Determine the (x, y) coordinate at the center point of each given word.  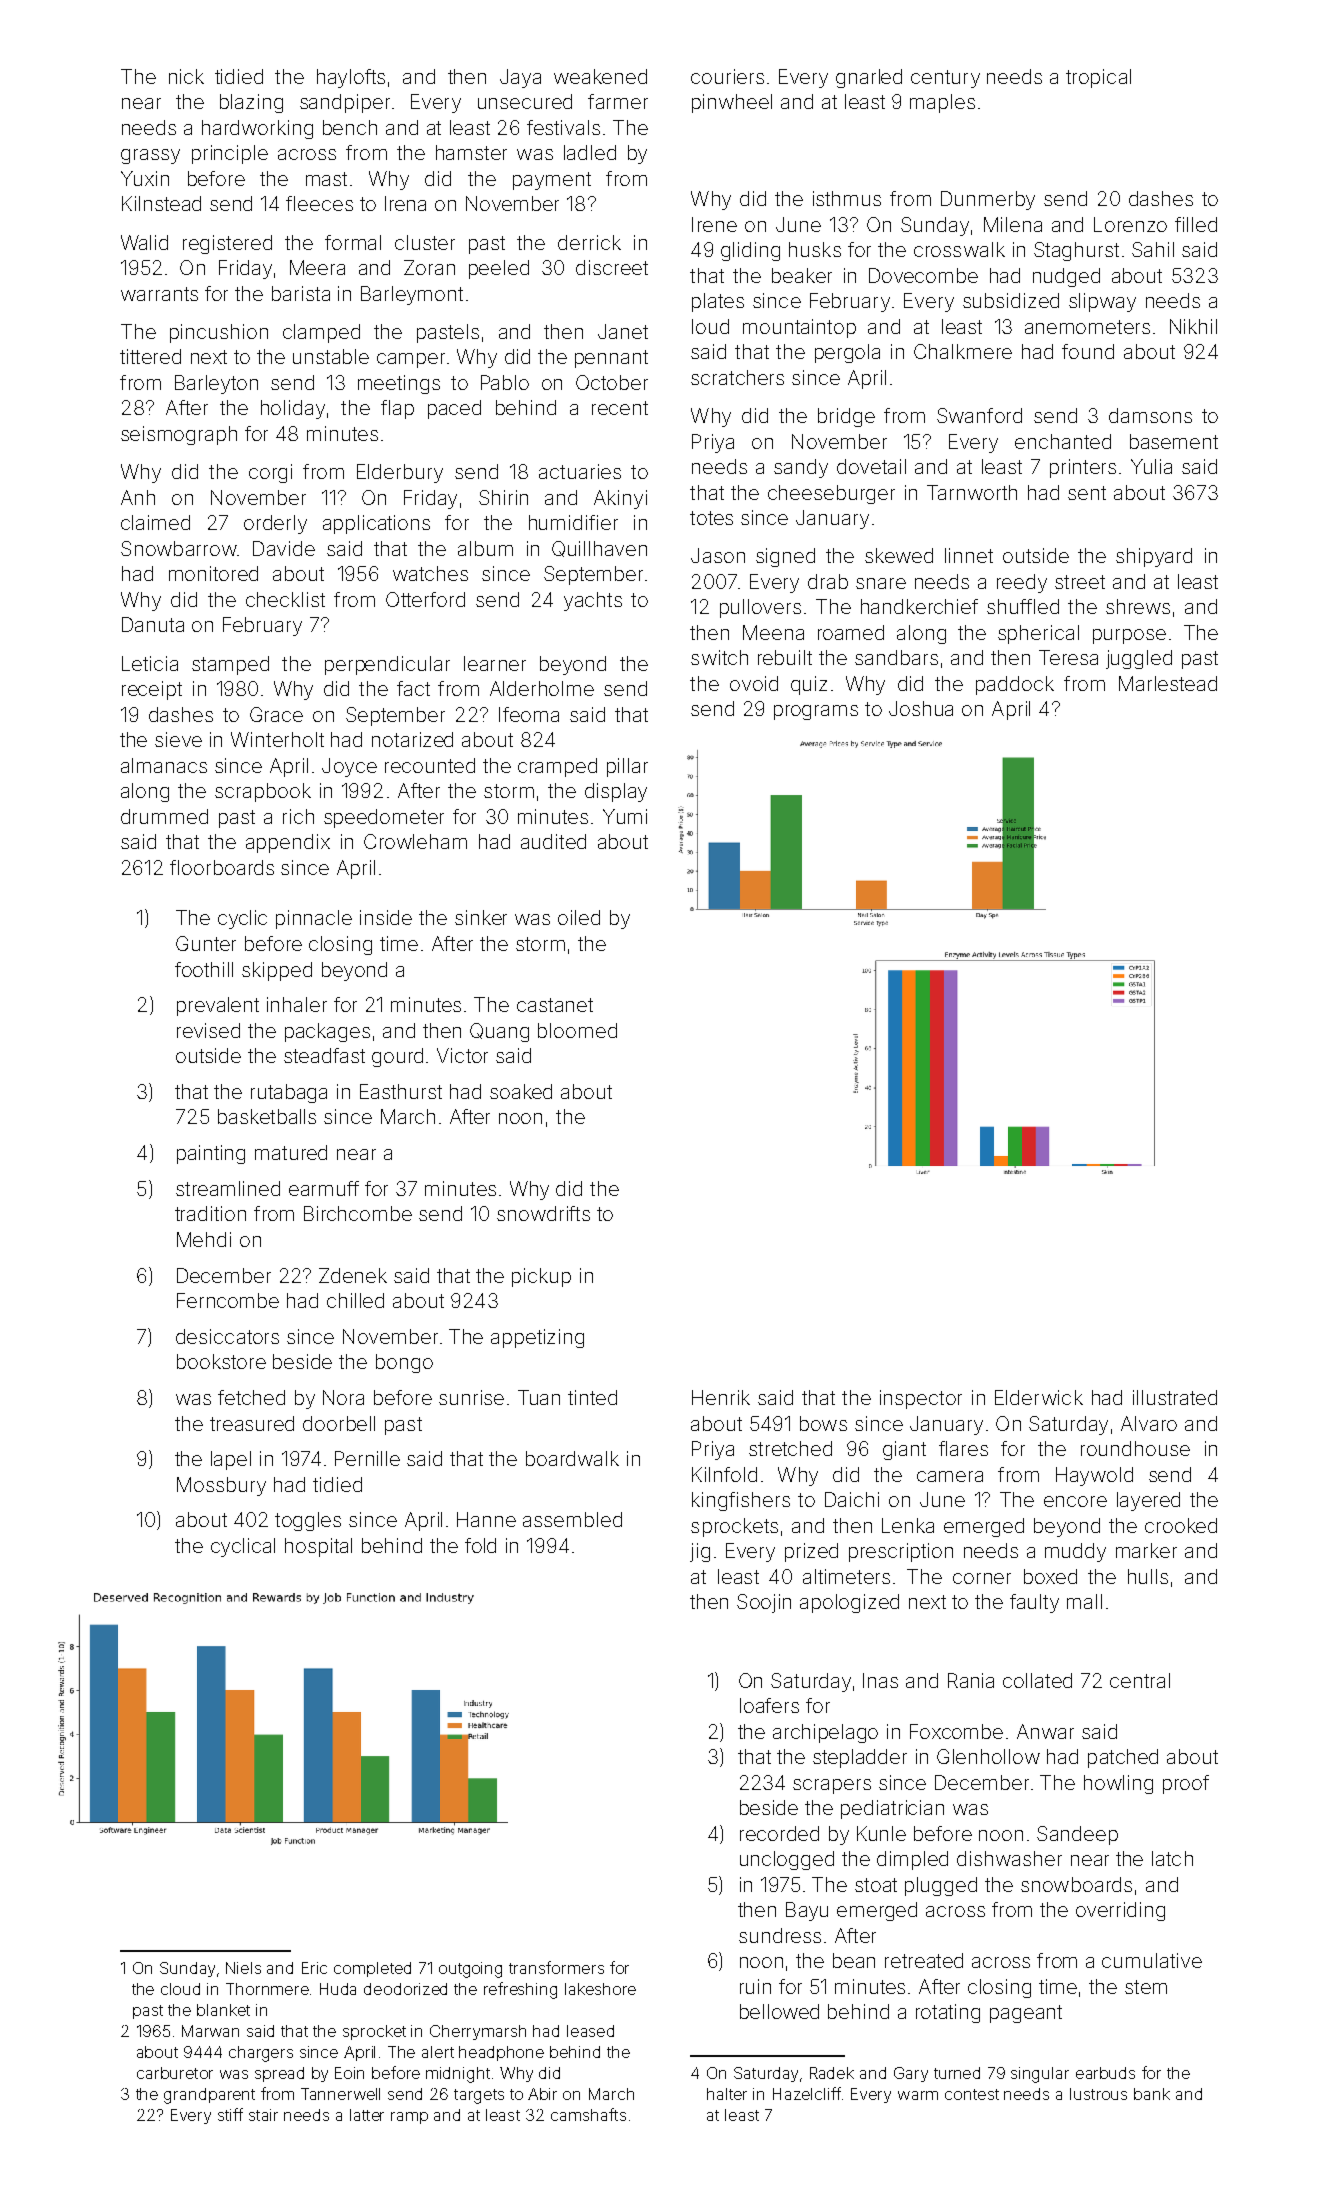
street (1080, 582)
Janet (623, 331)
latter (367, 2115)
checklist (285, 599)
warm (918, 2095)
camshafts (588, 2114)
